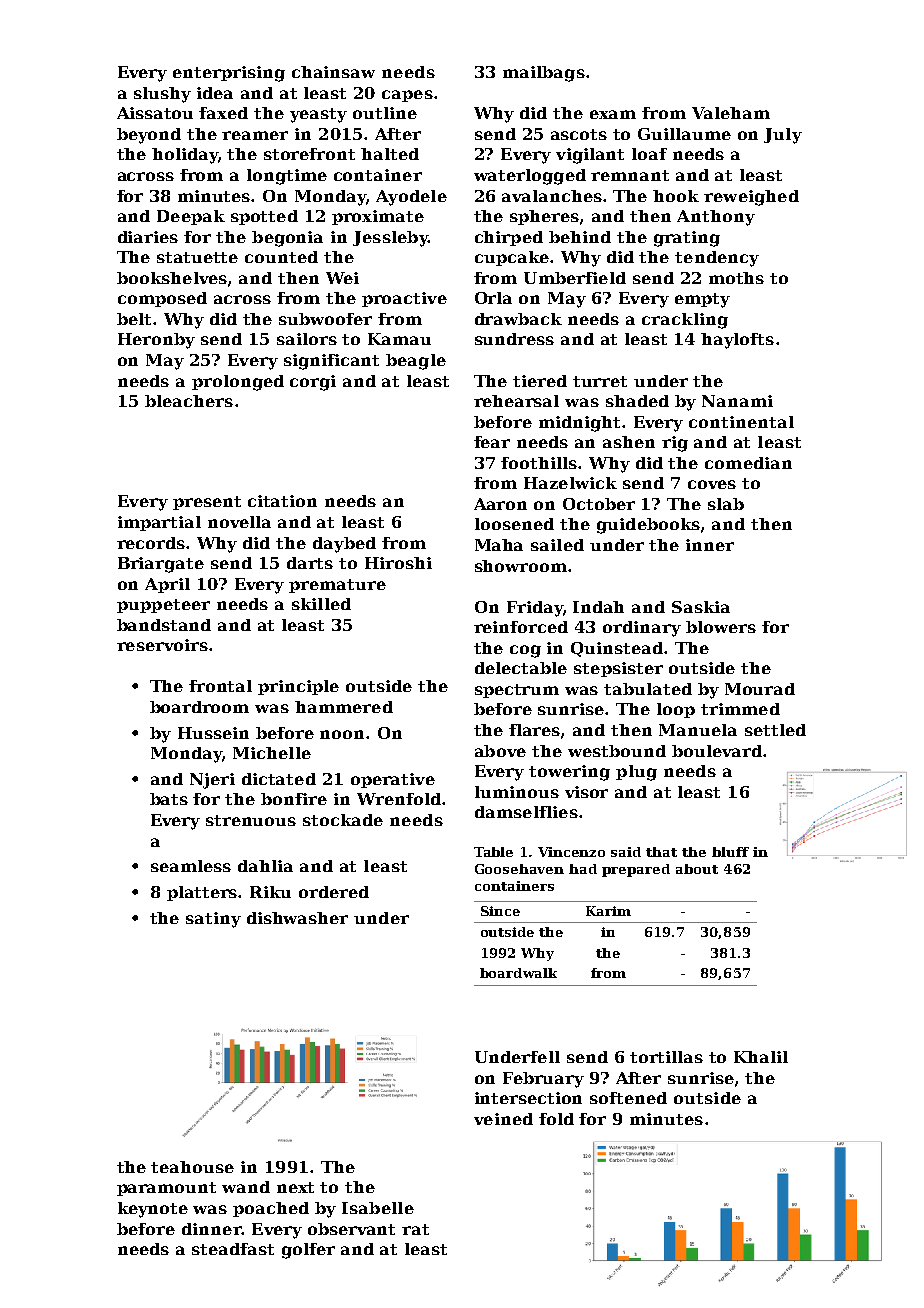 Image resolution: width=924 pixels, height=1308 pixels. I want to click on continental, so click(741, 422).
